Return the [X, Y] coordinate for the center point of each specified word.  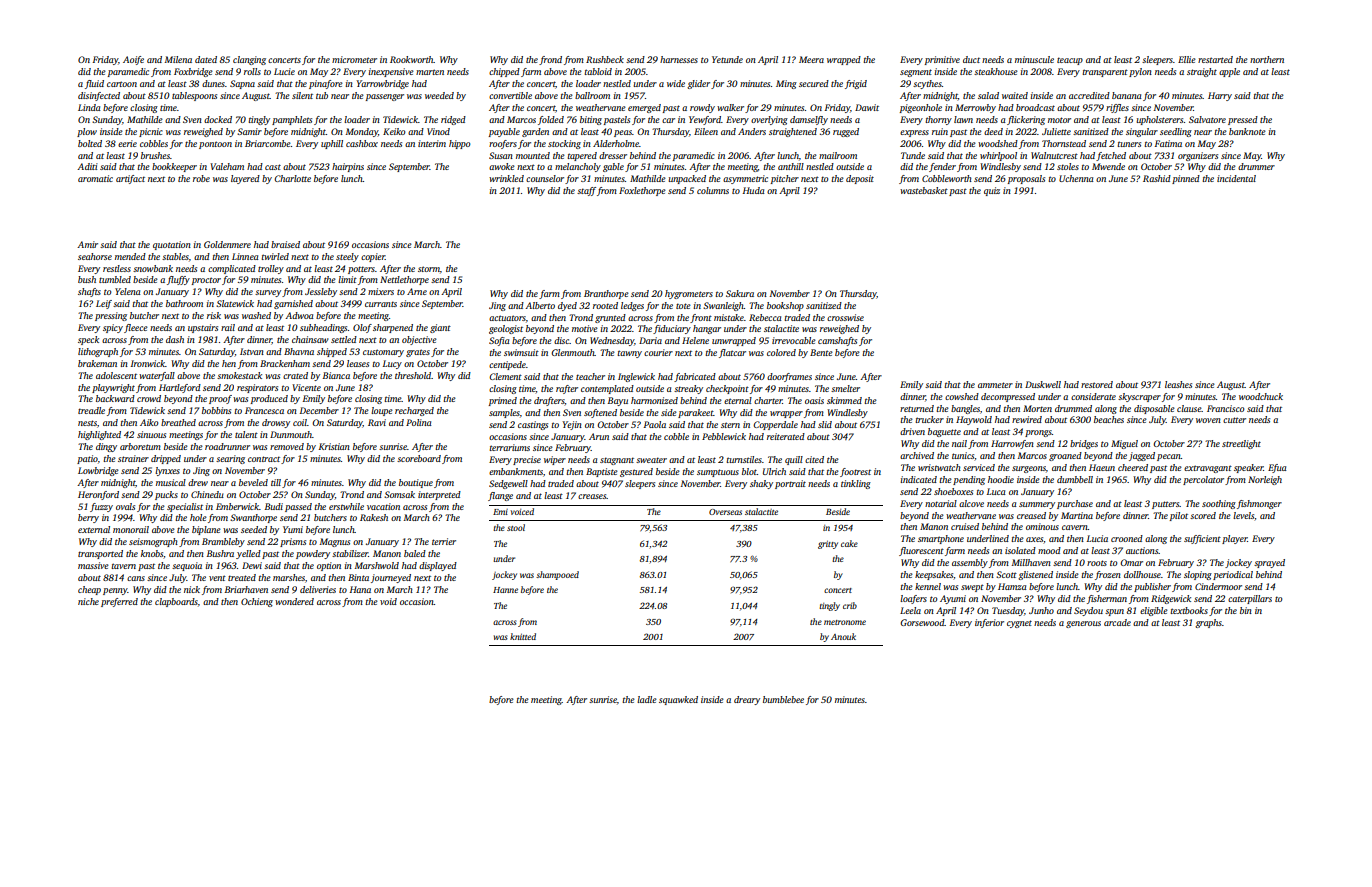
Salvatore [1207, 119]
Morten [1037, 408]
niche [88, 601]
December [319, 410]
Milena [178, 59]
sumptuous [718, 473]
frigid [856, 84]
